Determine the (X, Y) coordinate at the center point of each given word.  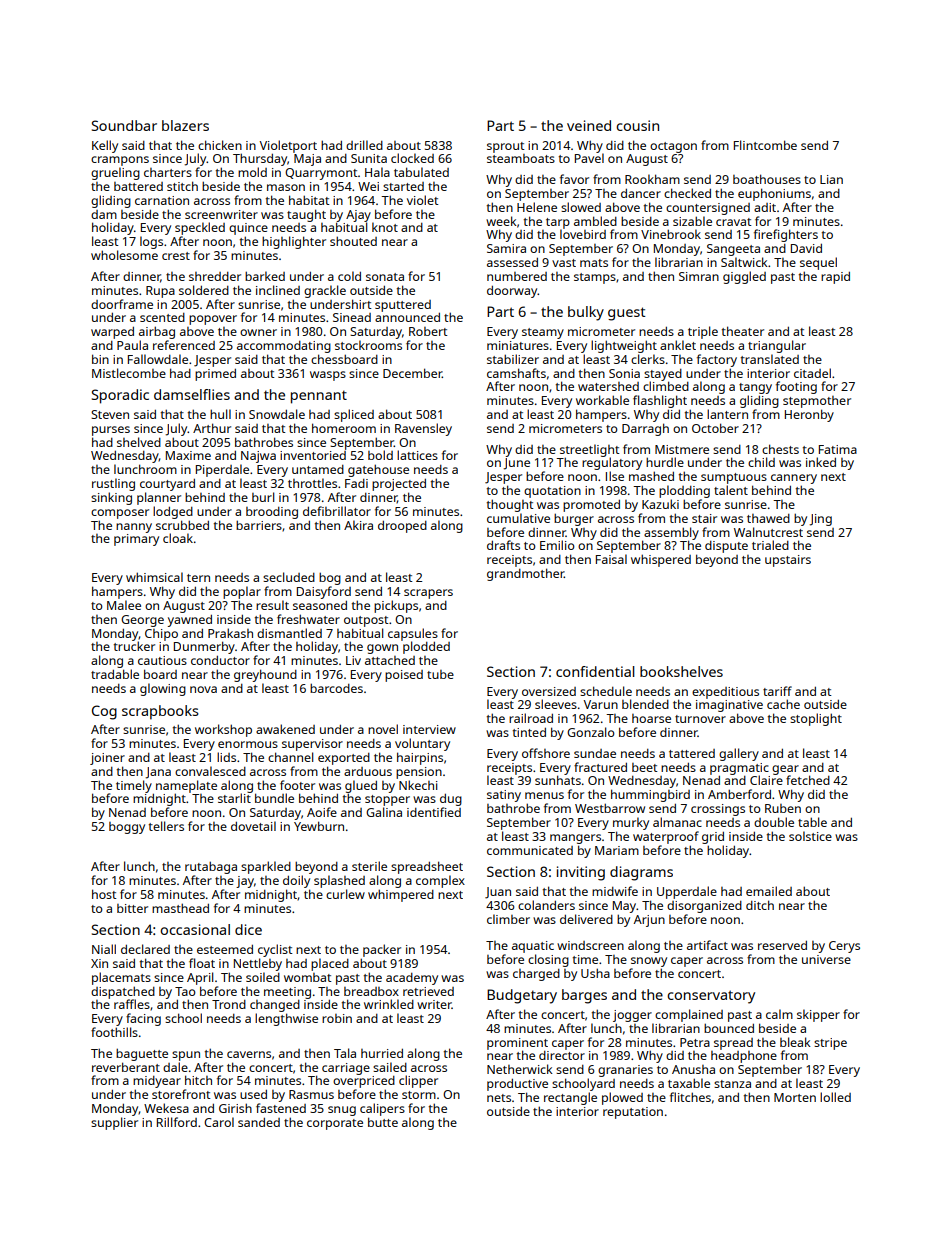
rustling (113, 484)
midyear (157, 1082)
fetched (808, 780)
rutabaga (211, 867)
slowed (581, 207)
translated (770, 359)
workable (602, 400)
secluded (289, 577)
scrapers (428, 594)
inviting (581, 873)
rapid (835, 278)
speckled (200, 228)
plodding (684, 491)
